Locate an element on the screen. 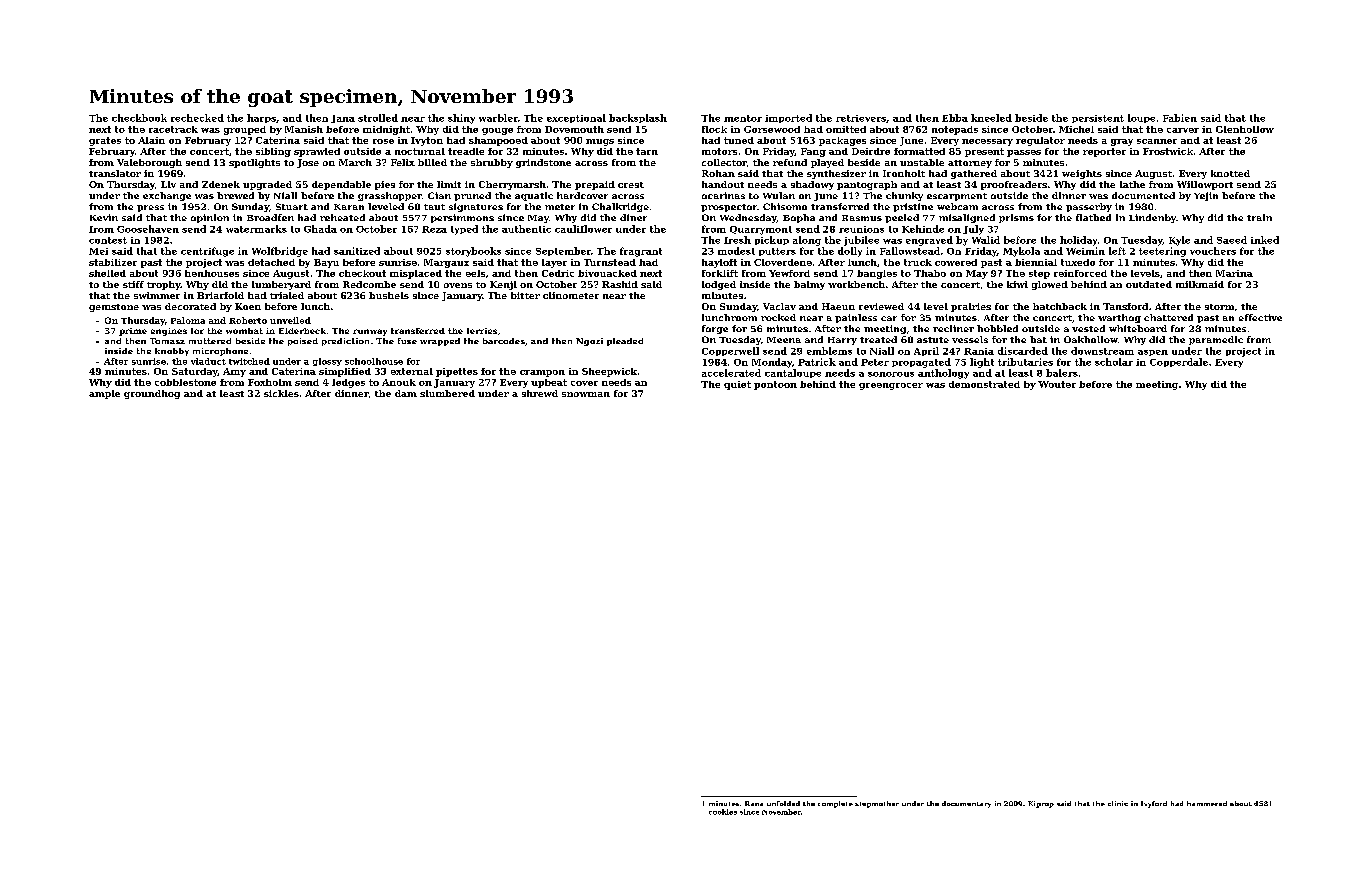 This screenshot has height=887, width=1372. ample is located at coordinates (104, 394).
